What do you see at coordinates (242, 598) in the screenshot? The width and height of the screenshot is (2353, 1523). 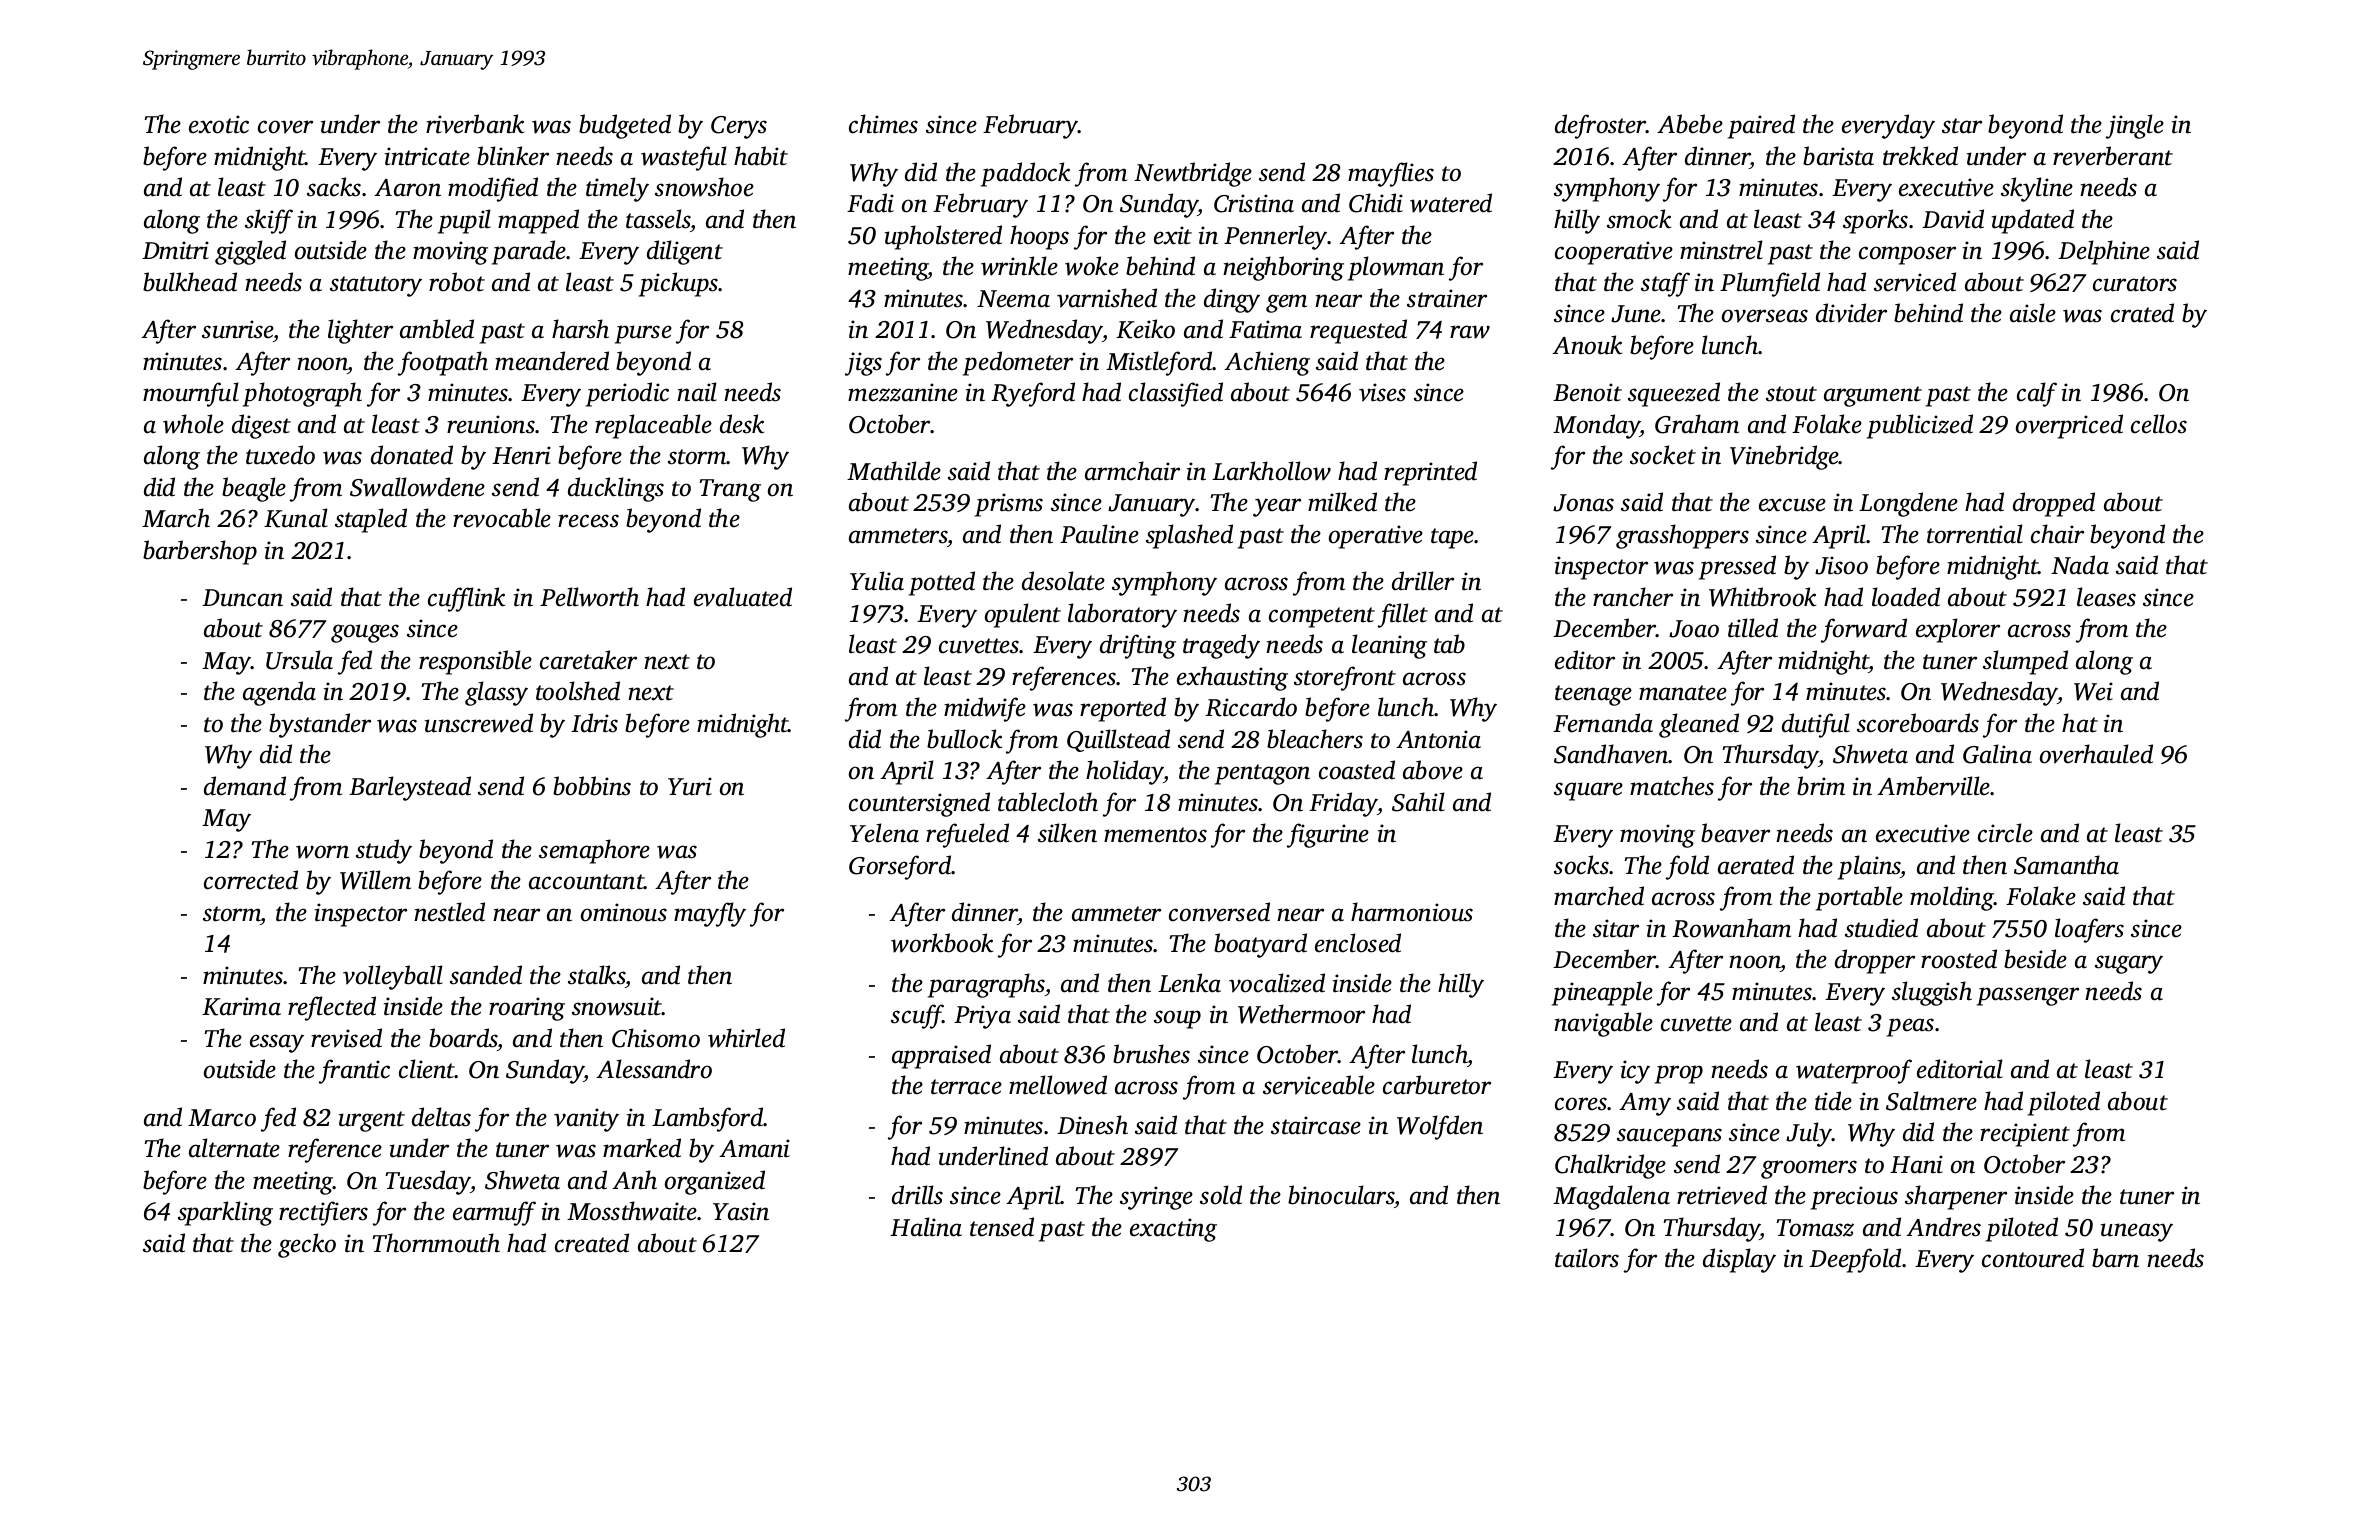 I see `Duncan` at bounding box center [242, 598].
